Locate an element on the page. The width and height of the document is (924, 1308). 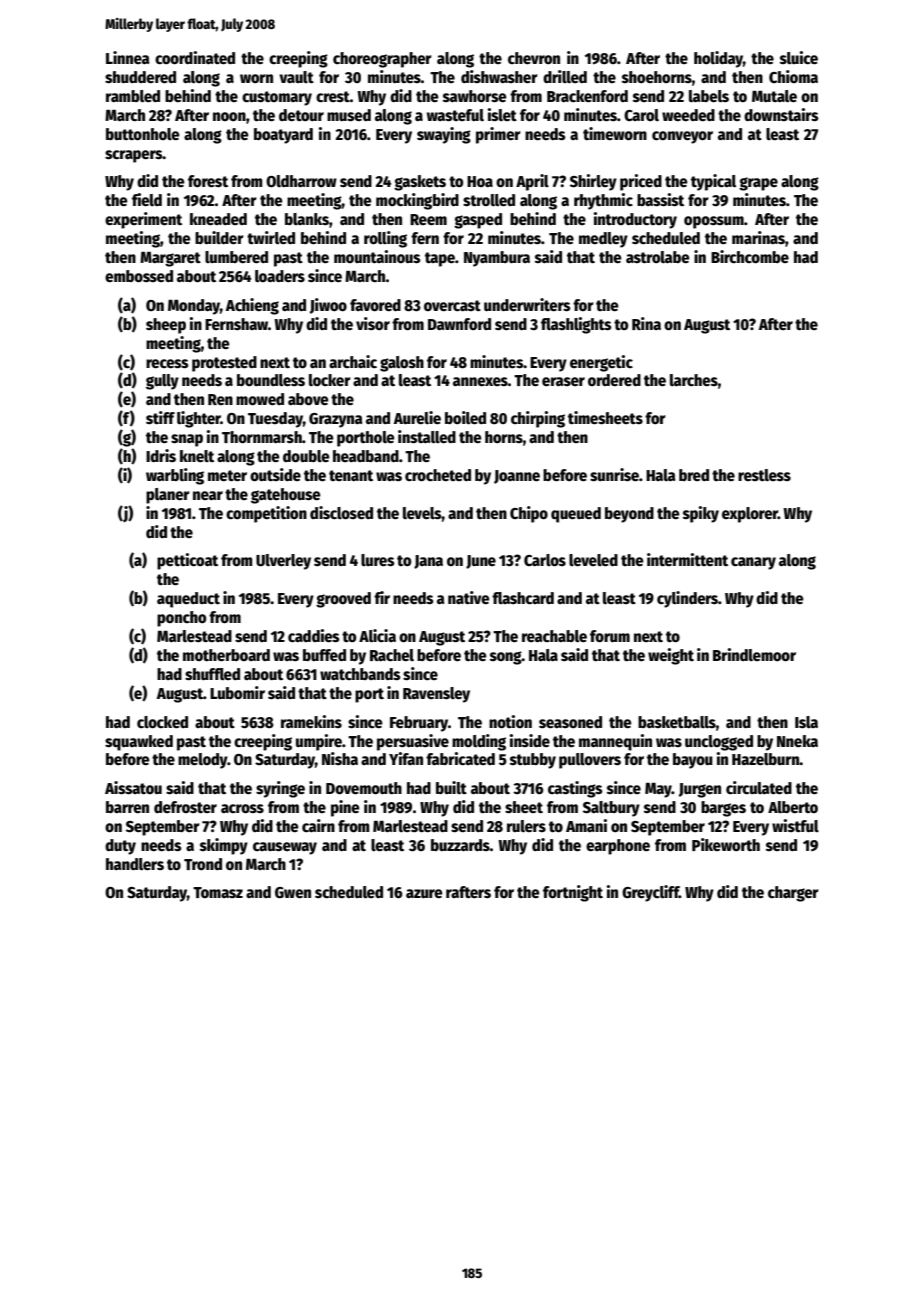
Idris is located at coordinates (161, 455).
